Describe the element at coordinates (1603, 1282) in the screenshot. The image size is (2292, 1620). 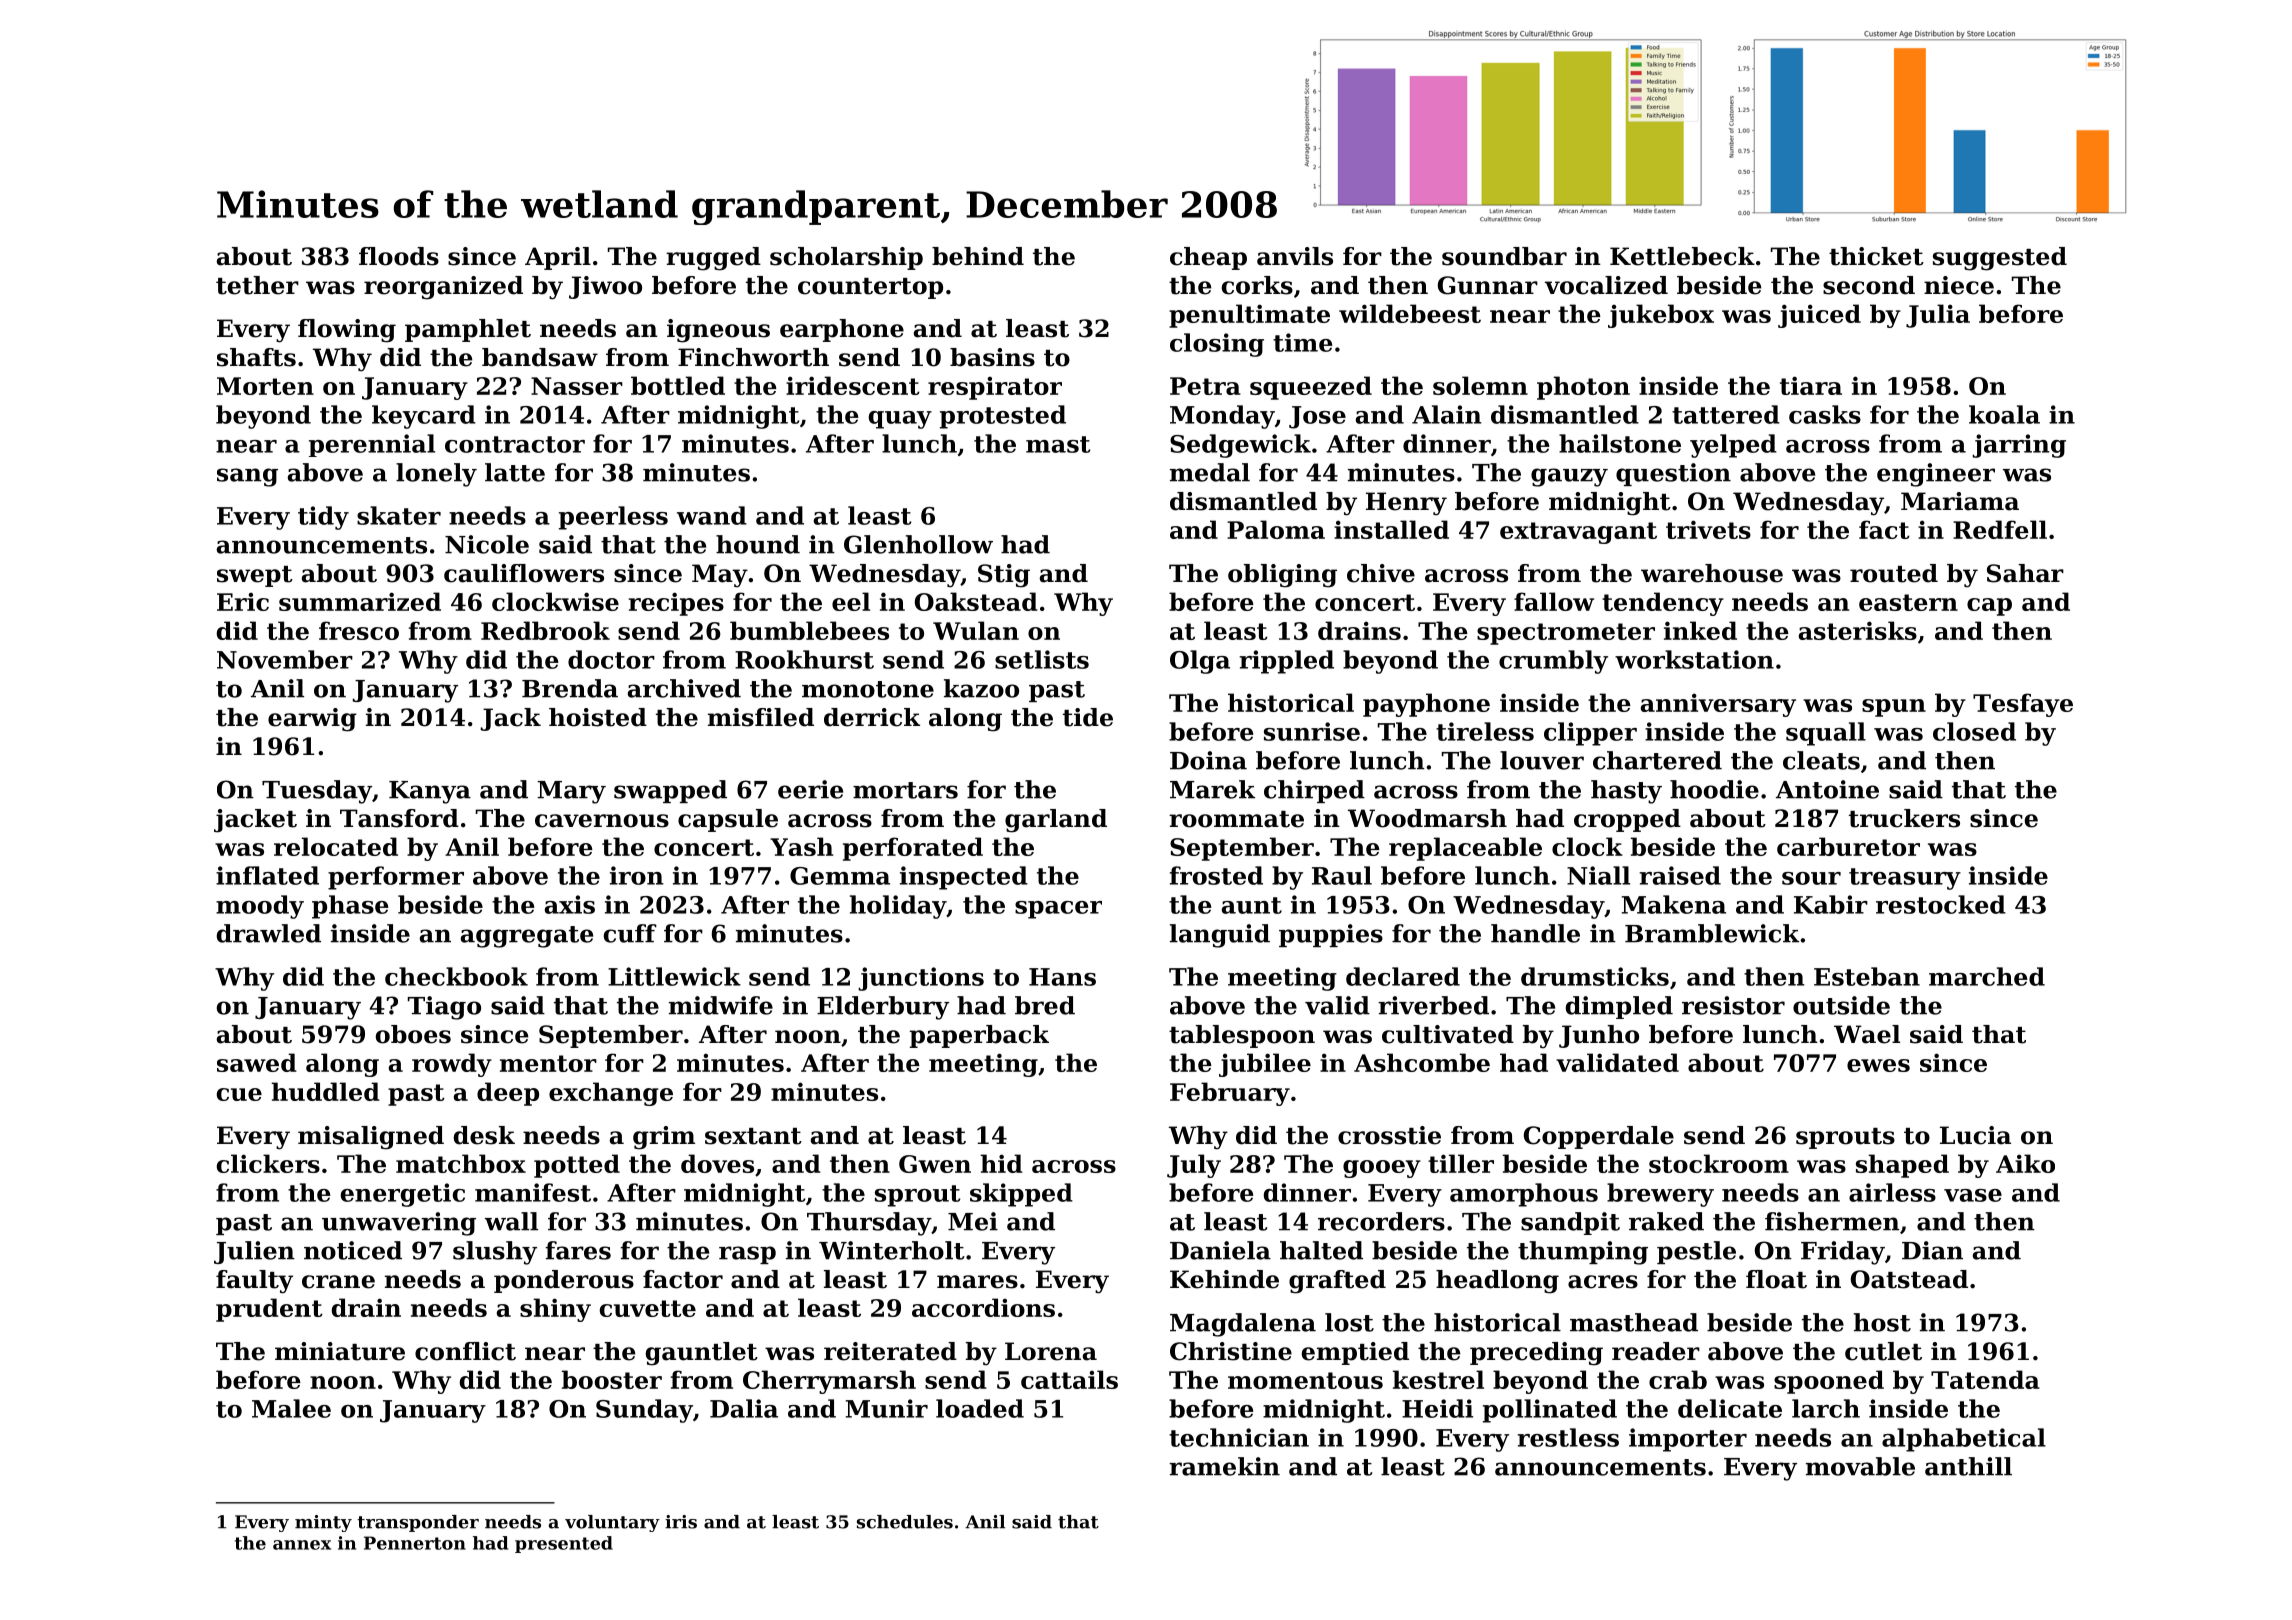
I see `acres` at that location.
